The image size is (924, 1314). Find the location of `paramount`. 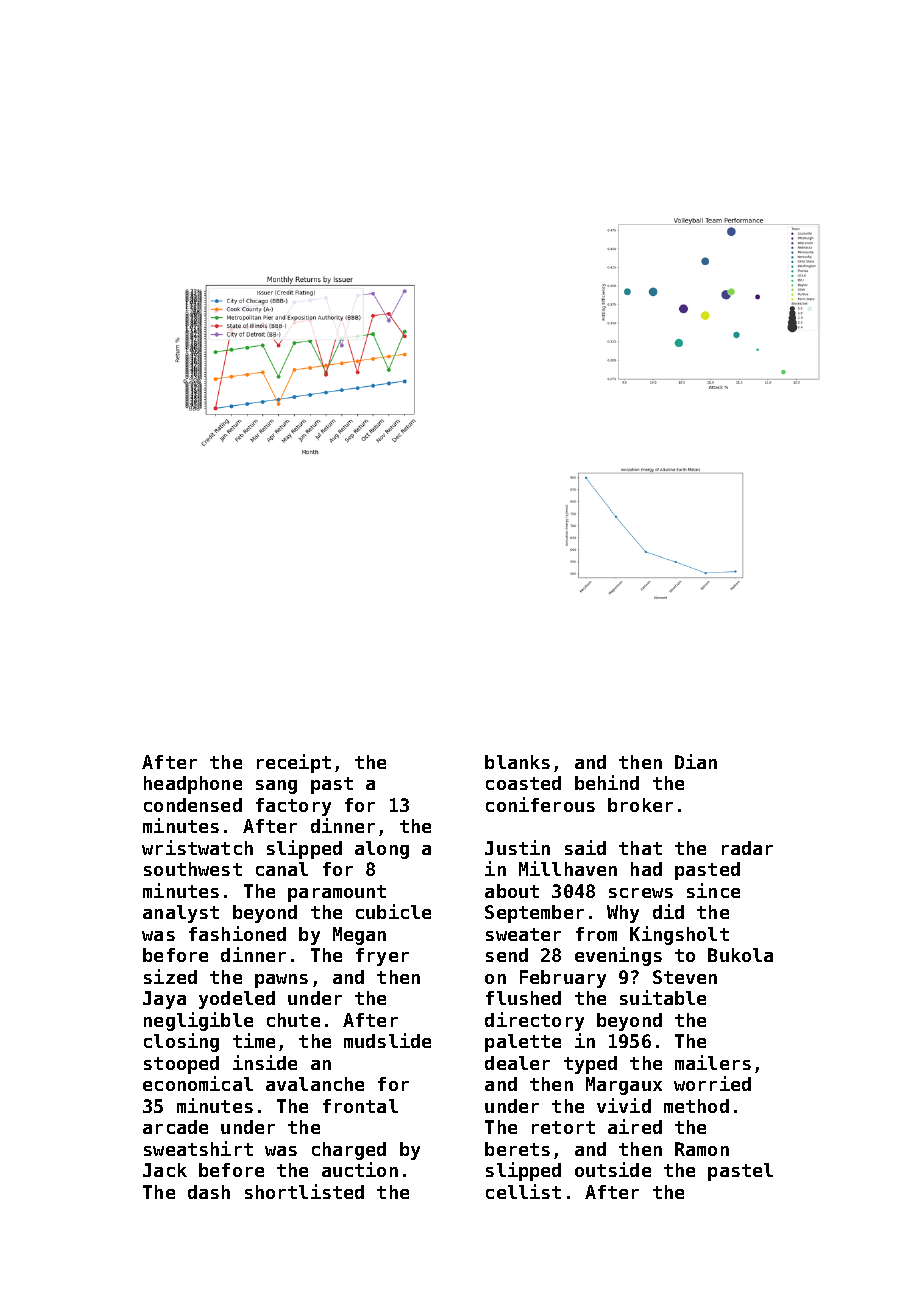

paramount is located at coordinates (337, 893).
